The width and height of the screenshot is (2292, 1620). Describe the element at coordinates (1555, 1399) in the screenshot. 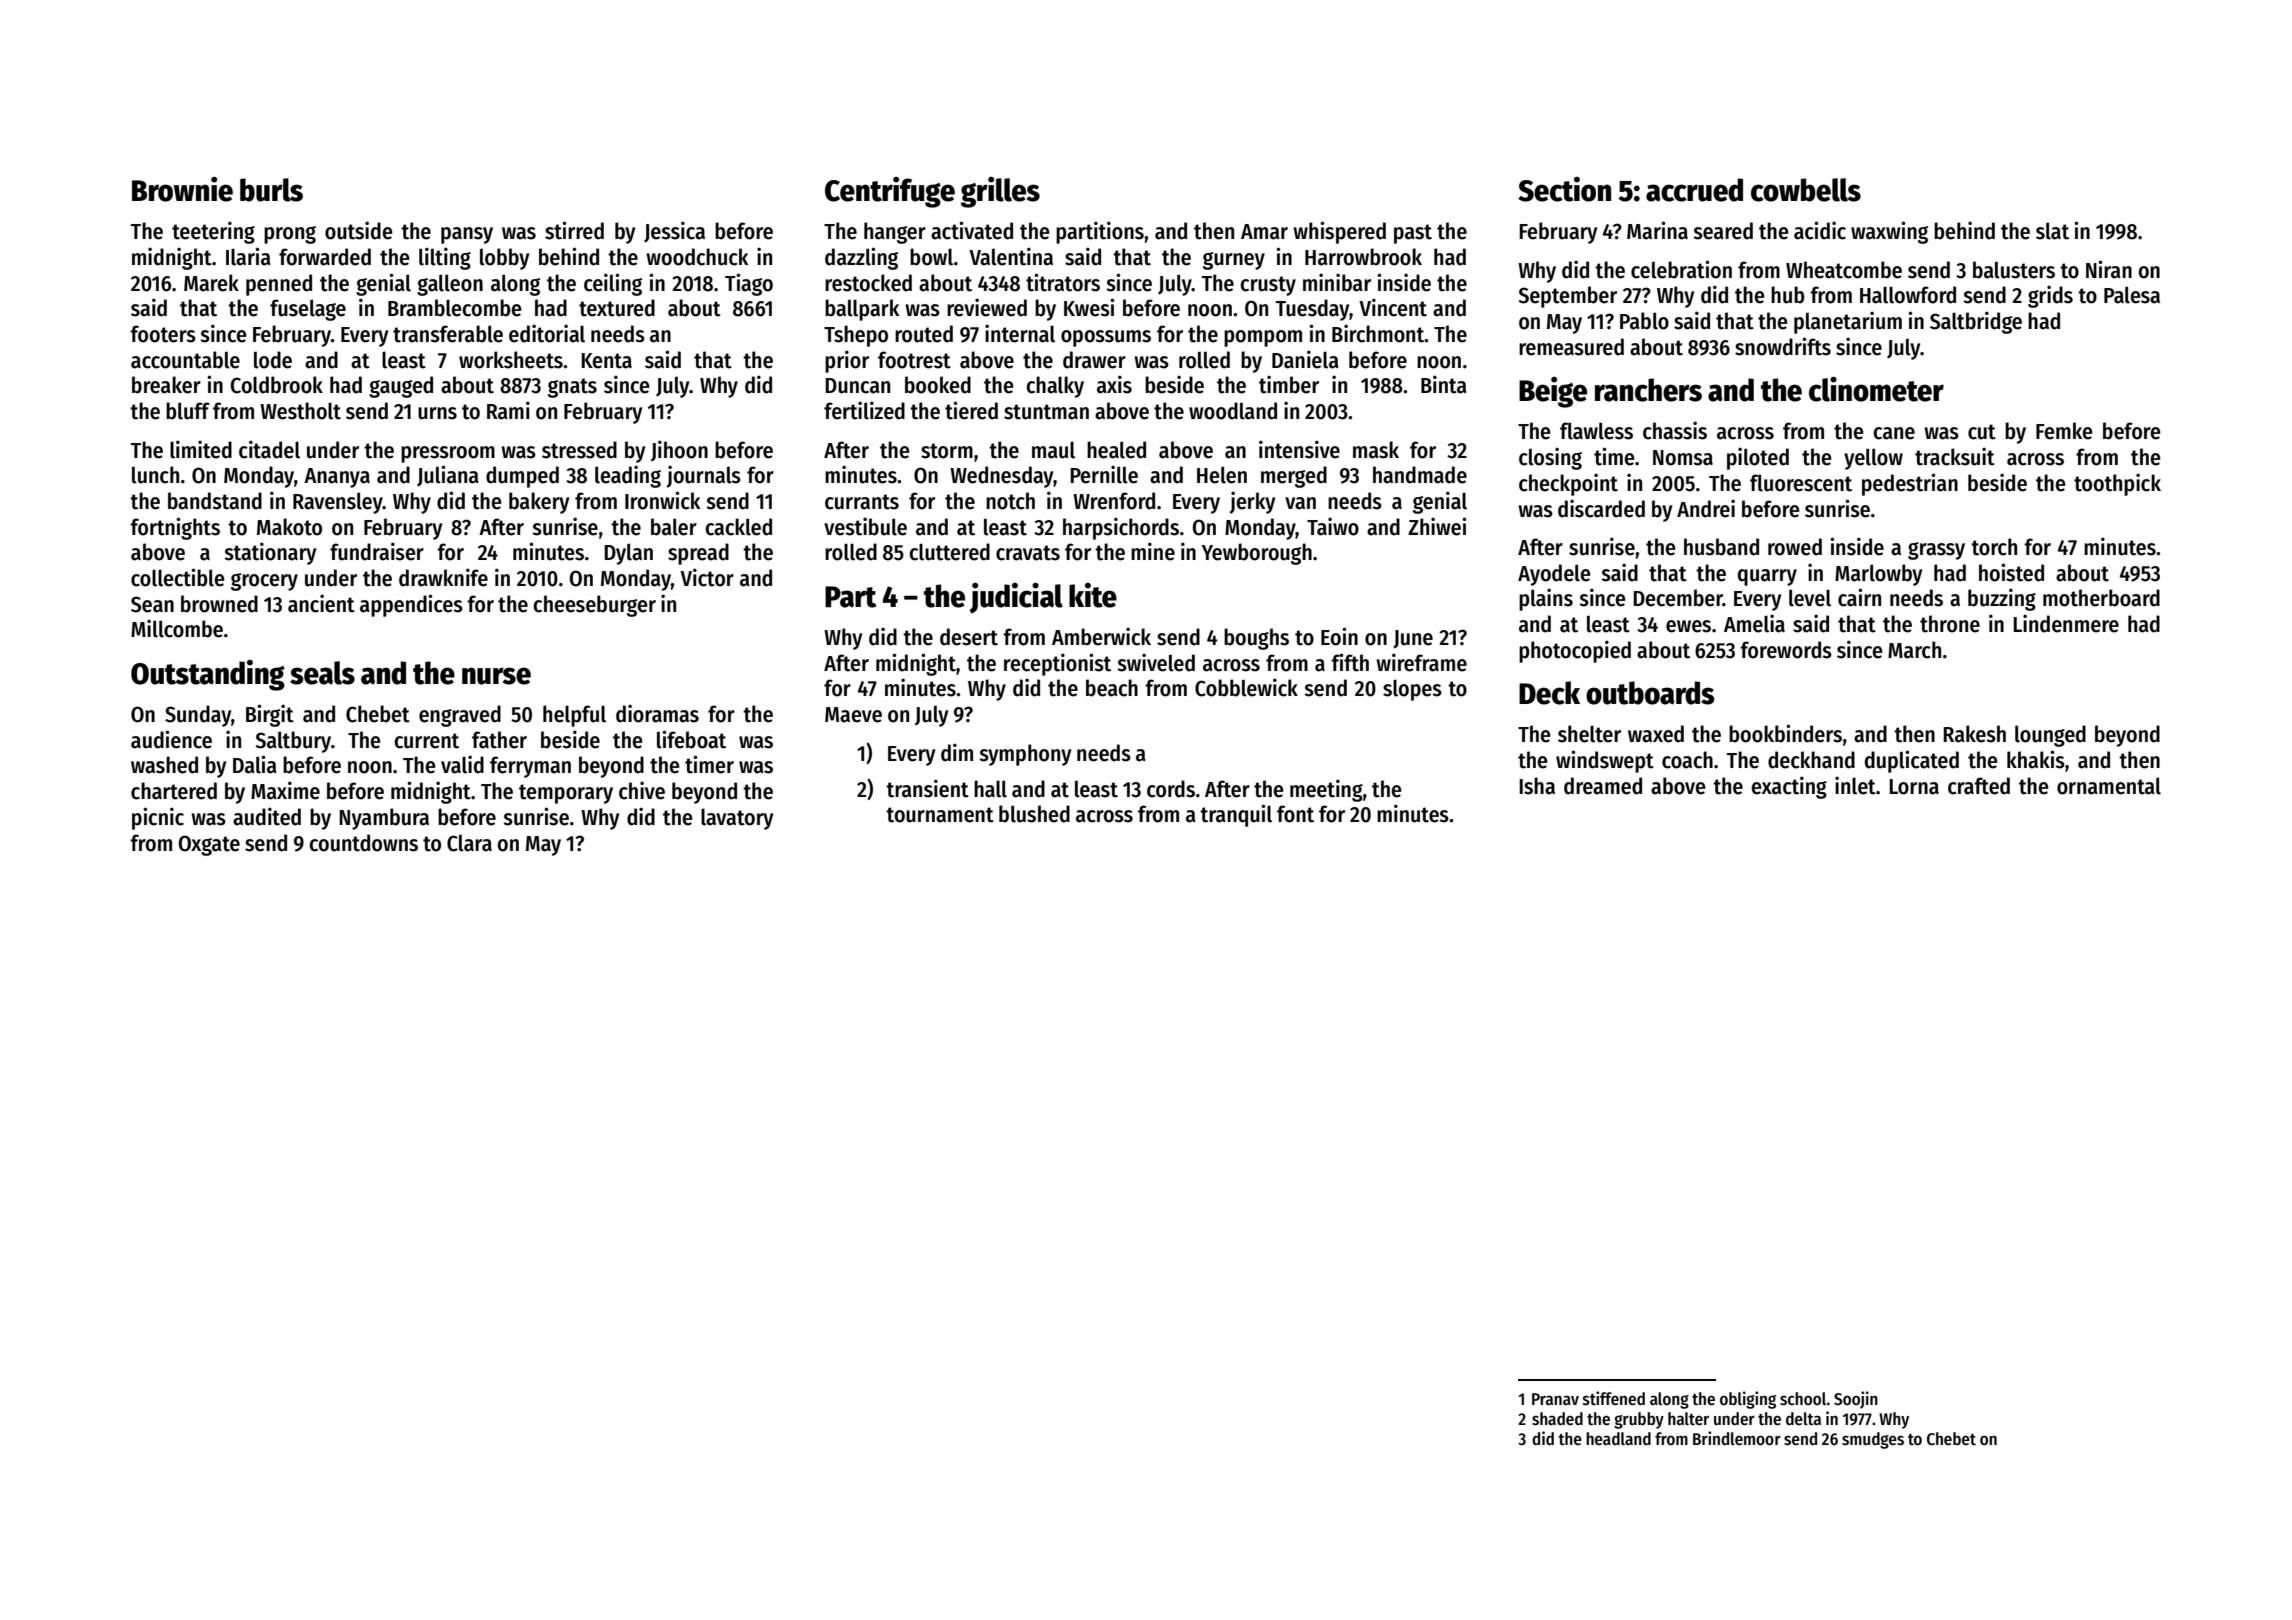

I see `Pranav` at that location.
